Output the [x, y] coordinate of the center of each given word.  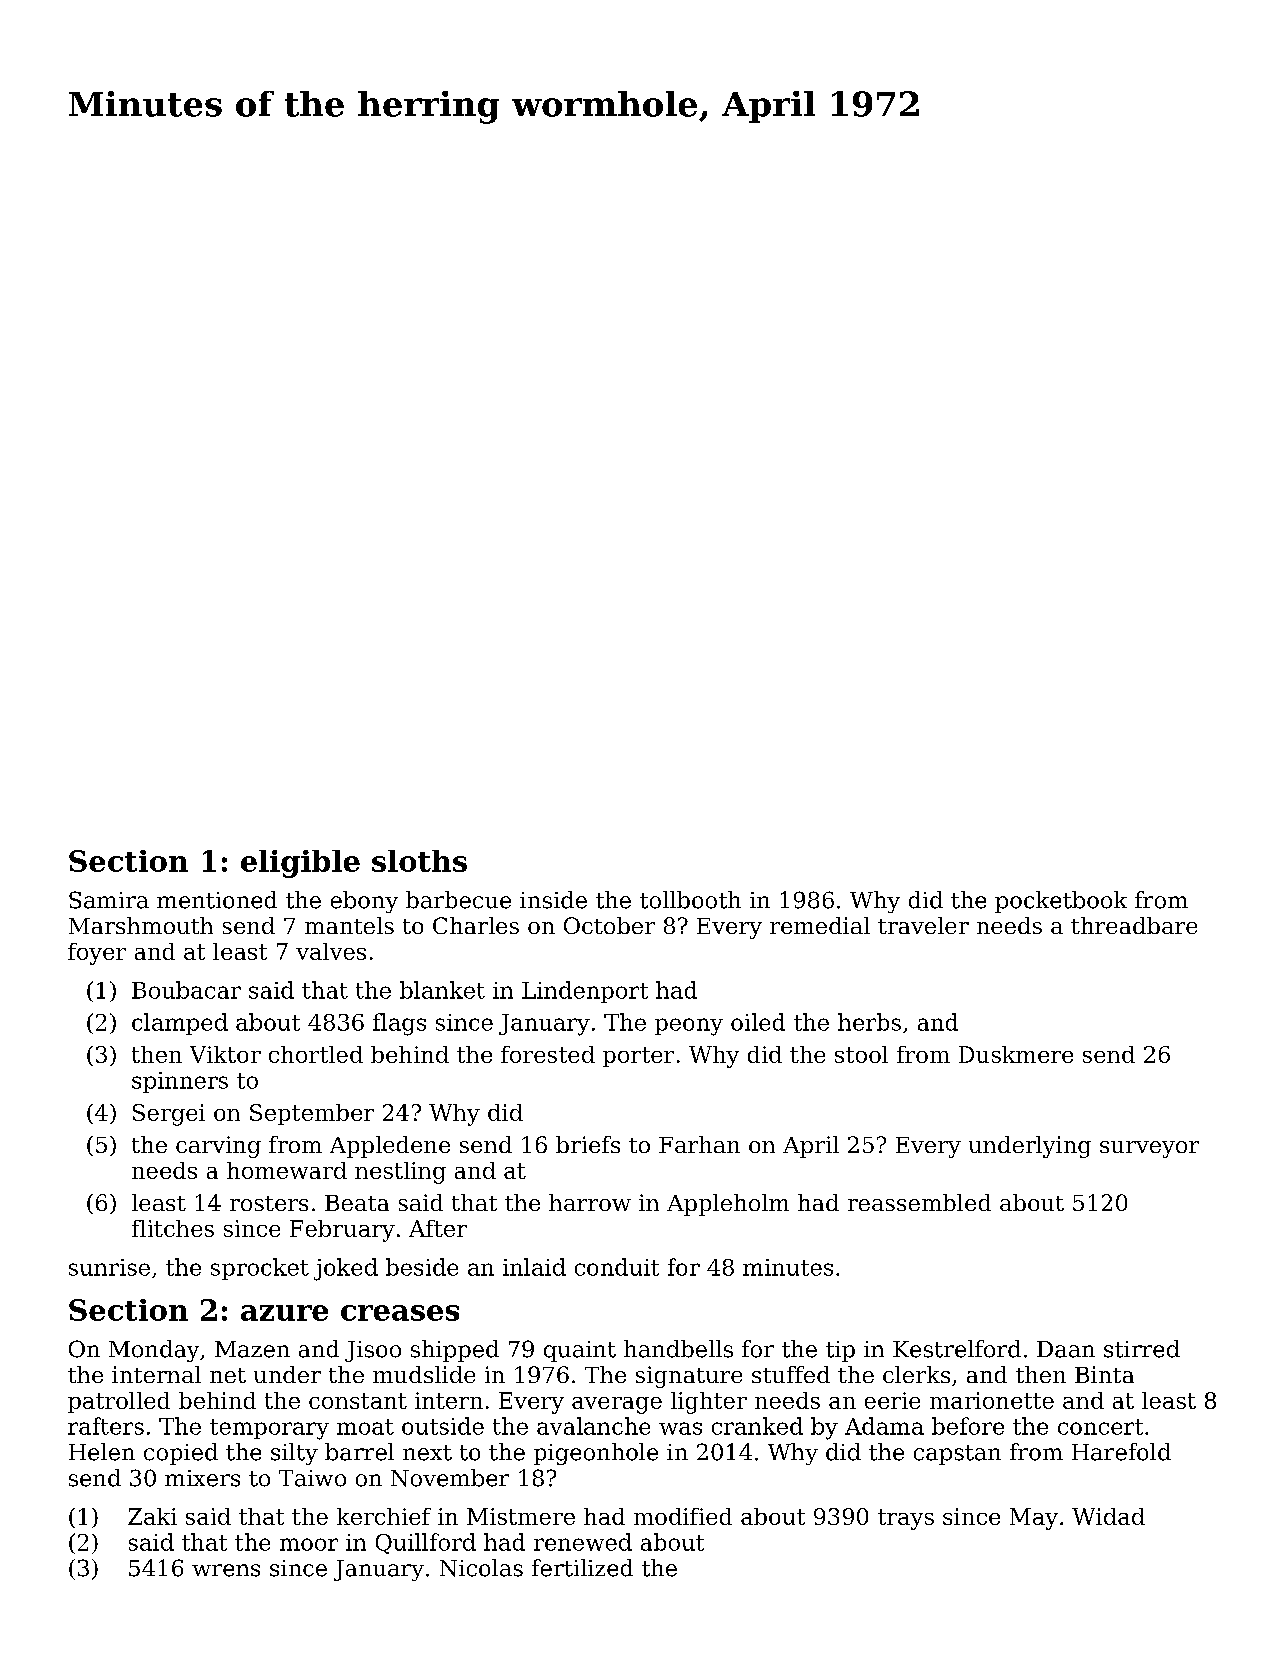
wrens [226, 1570]
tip [840, 1351]
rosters [269, 1203]
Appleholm [728, 1205]
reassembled [919, 1202]
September [312, 1114]
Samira [109, 900]
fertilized [582, 1568]
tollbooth [690, 900]
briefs [588, 1144]
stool [861, 1054]
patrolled [119, 1402]
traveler [923, 925]
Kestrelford [957, 1349]
